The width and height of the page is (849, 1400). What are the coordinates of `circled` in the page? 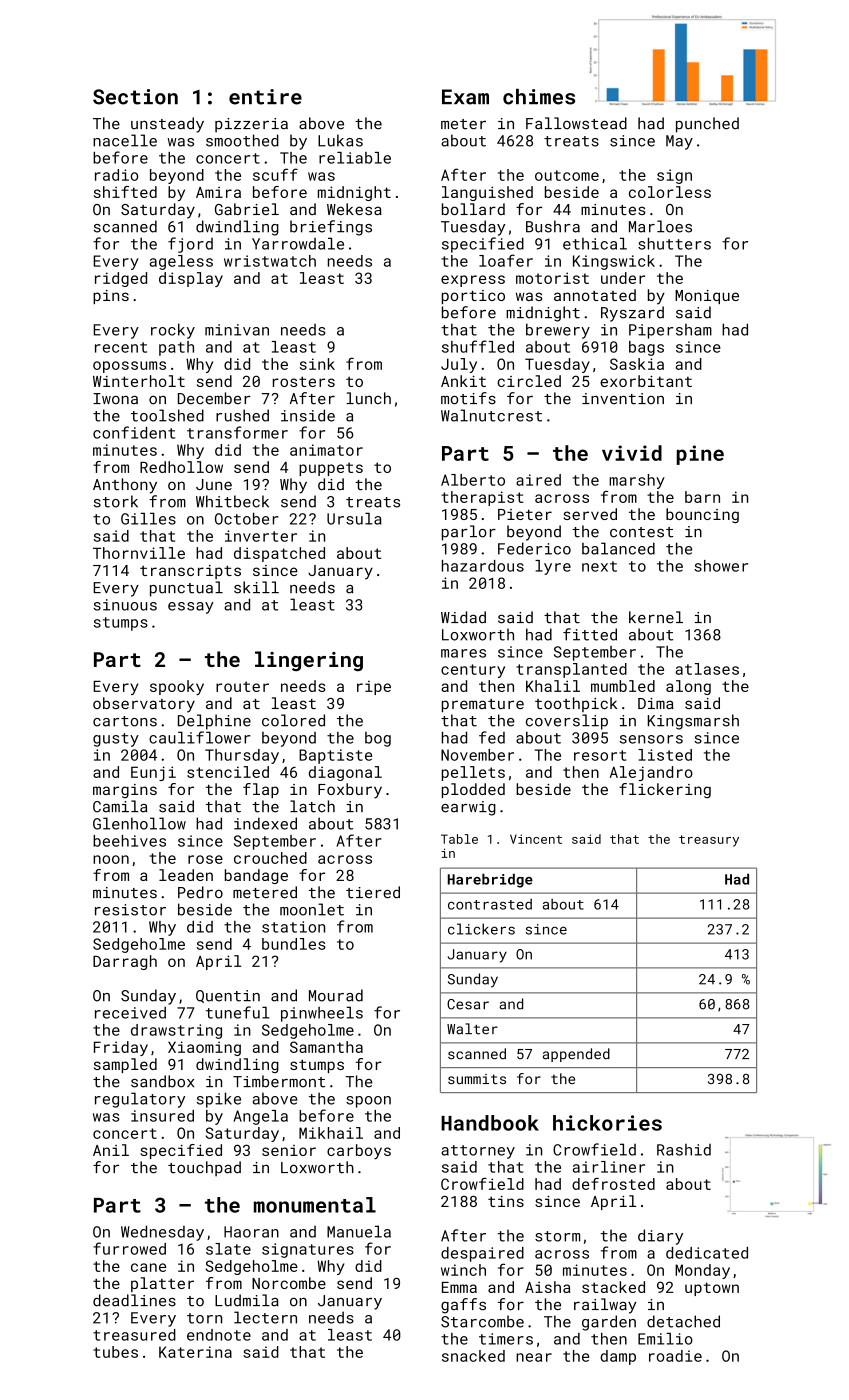 It's located at (529, 381).
